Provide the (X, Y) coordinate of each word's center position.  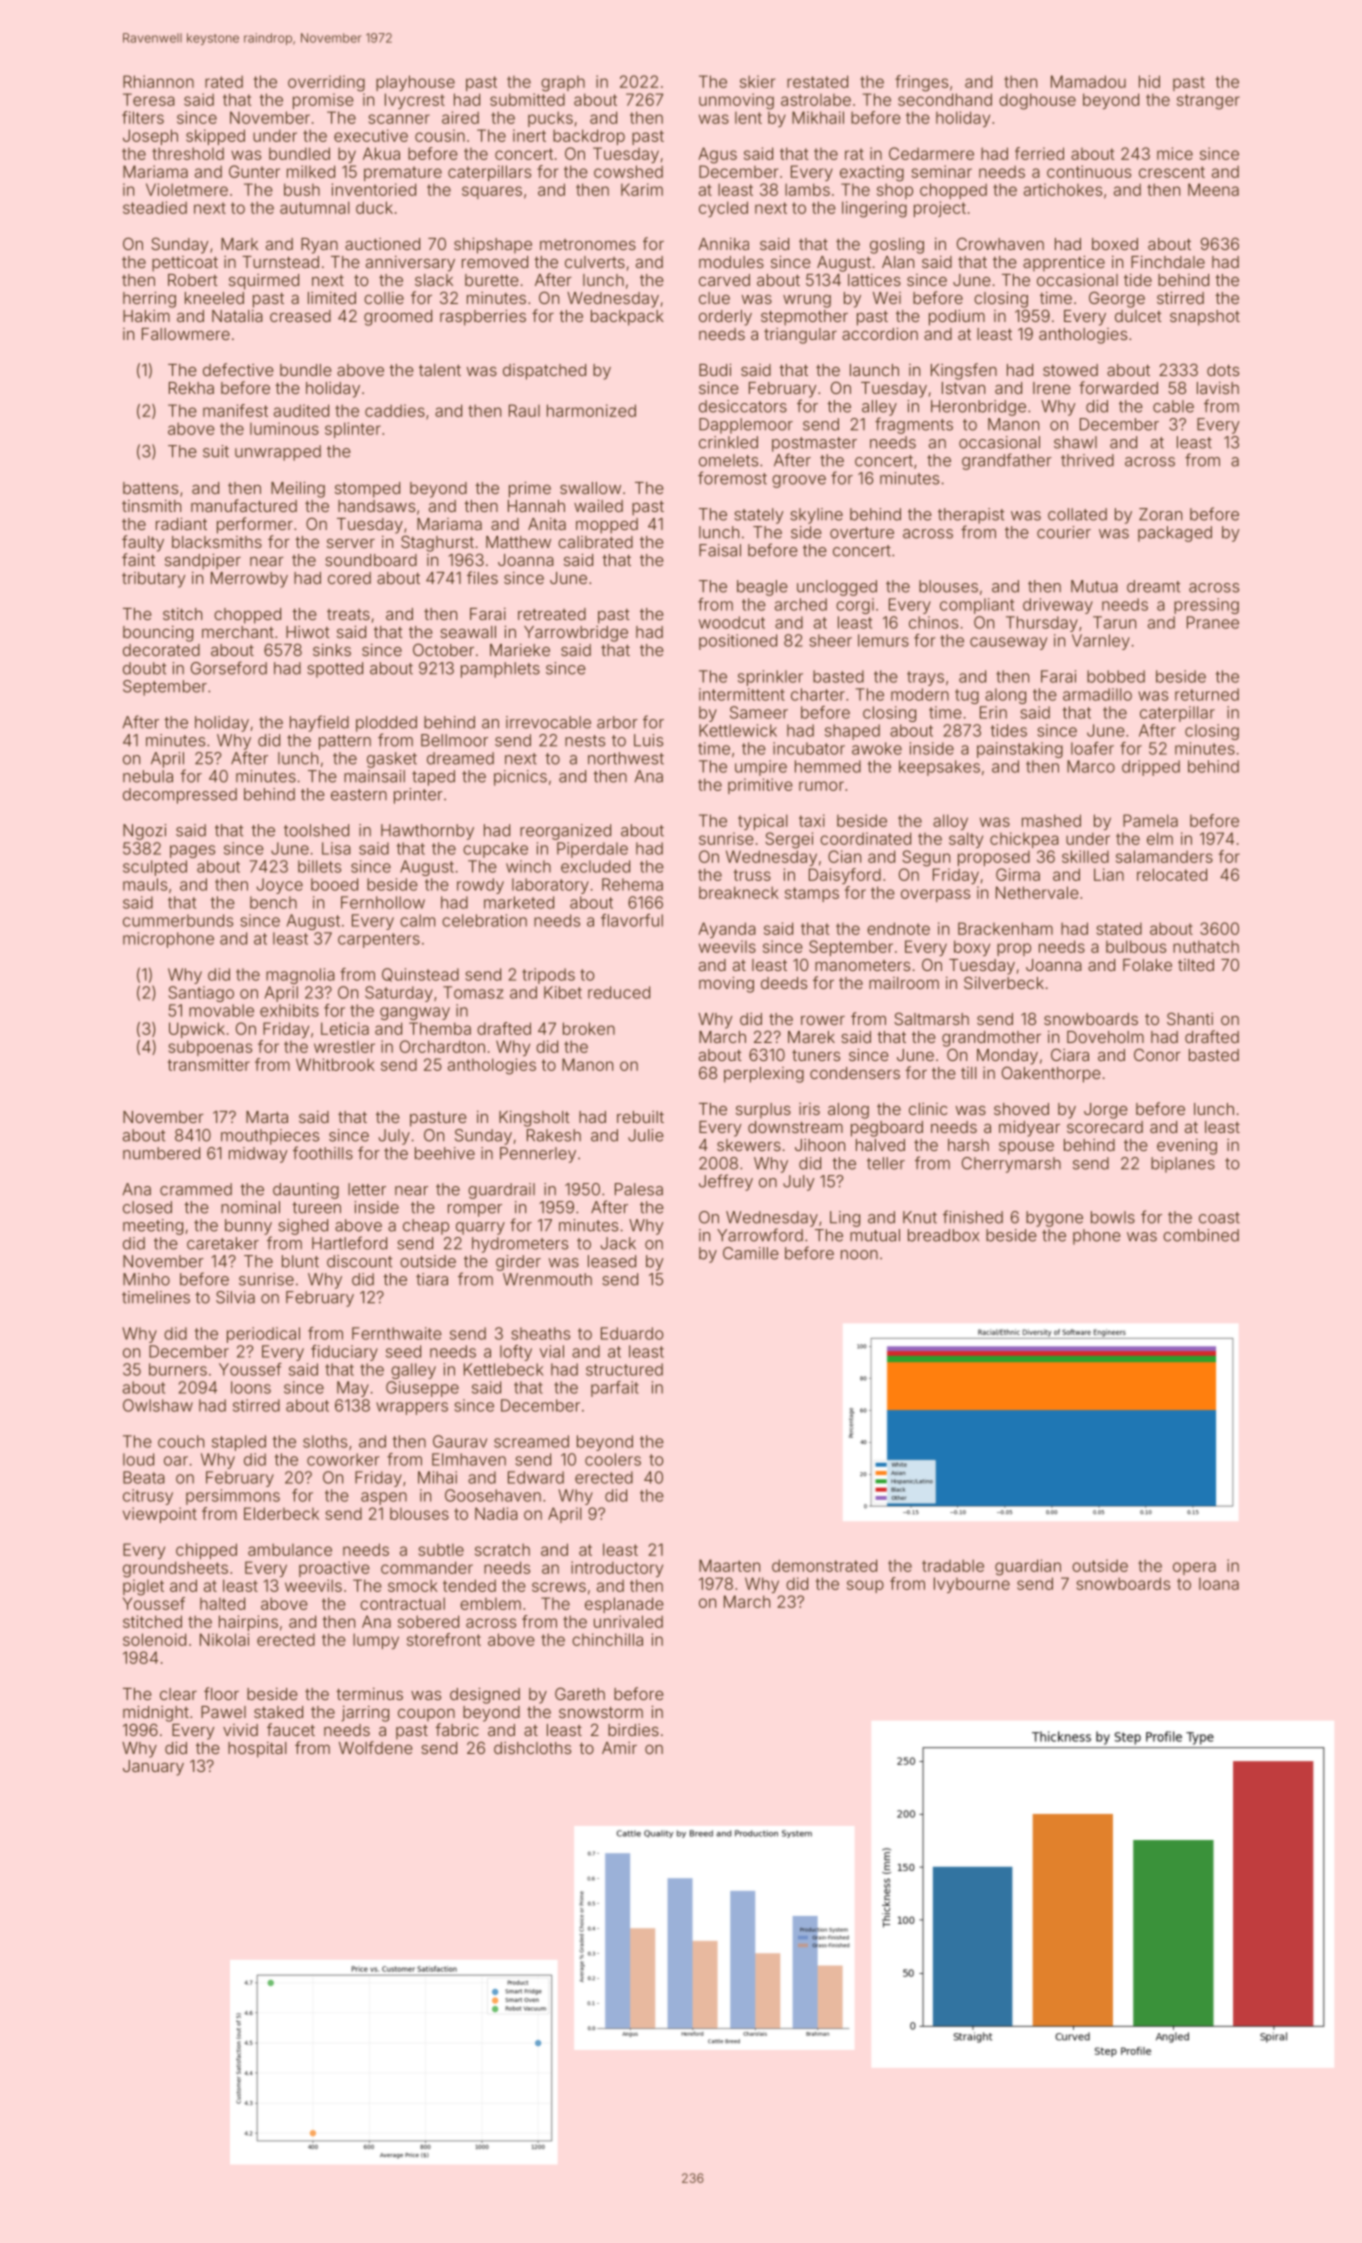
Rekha (191, 388)
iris (809, 1109)
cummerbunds (178, 920)
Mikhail (818, 117)
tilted (1196, 965)
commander (427, 1567)
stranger (1208, 102)
